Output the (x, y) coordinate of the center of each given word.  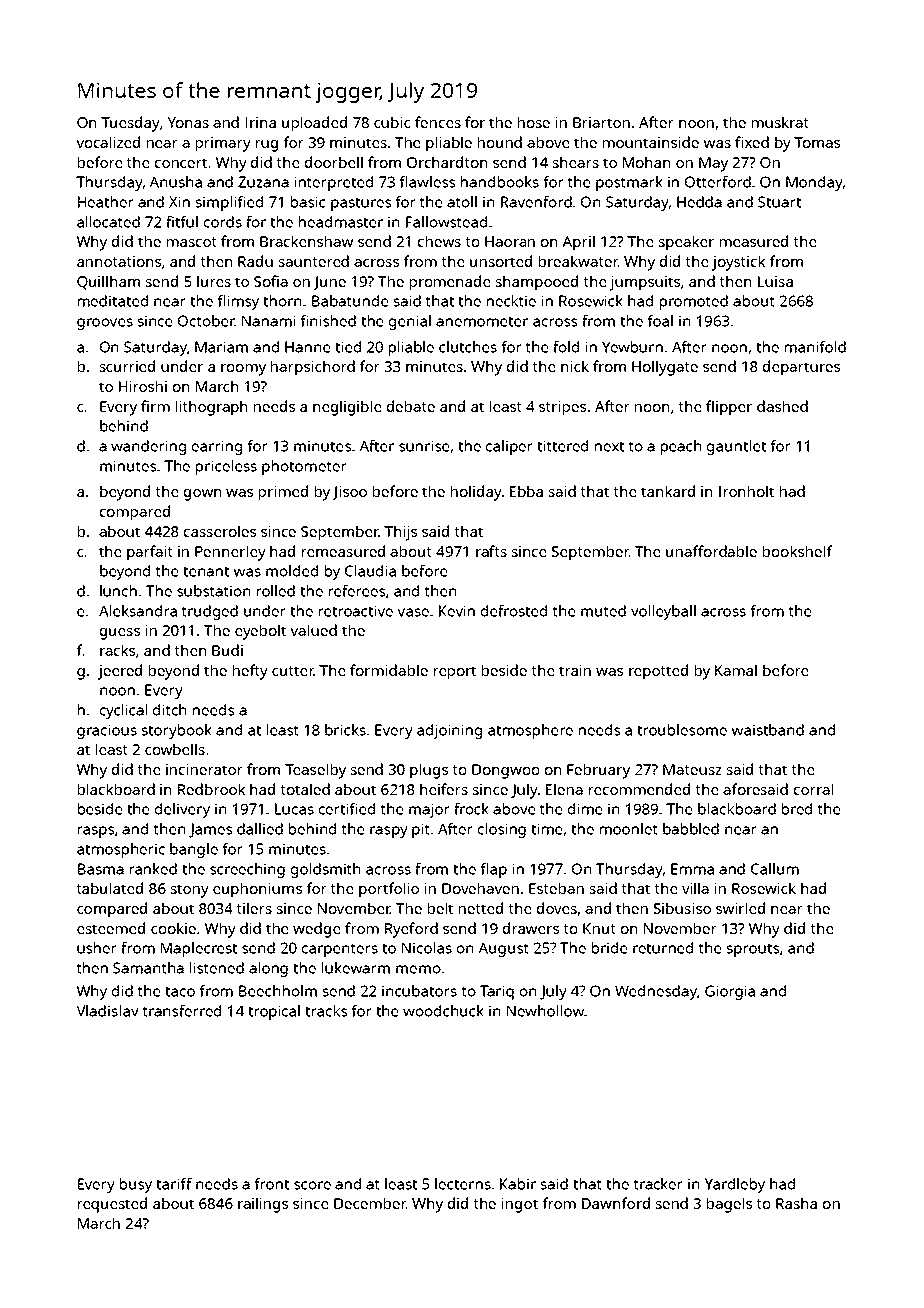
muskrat (780, 122)
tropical (274, 1012)
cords (223, 222)
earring (217, 447)
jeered (120, 672)
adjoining (449, 731)
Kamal (736, 670)
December (370, 1203)
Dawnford (616, 1203)
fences (438, 122)
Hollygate (665, 368)
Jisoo (350, 493)
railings (263, 1205)
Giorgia (730, 992)
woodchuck (443, 1011)
